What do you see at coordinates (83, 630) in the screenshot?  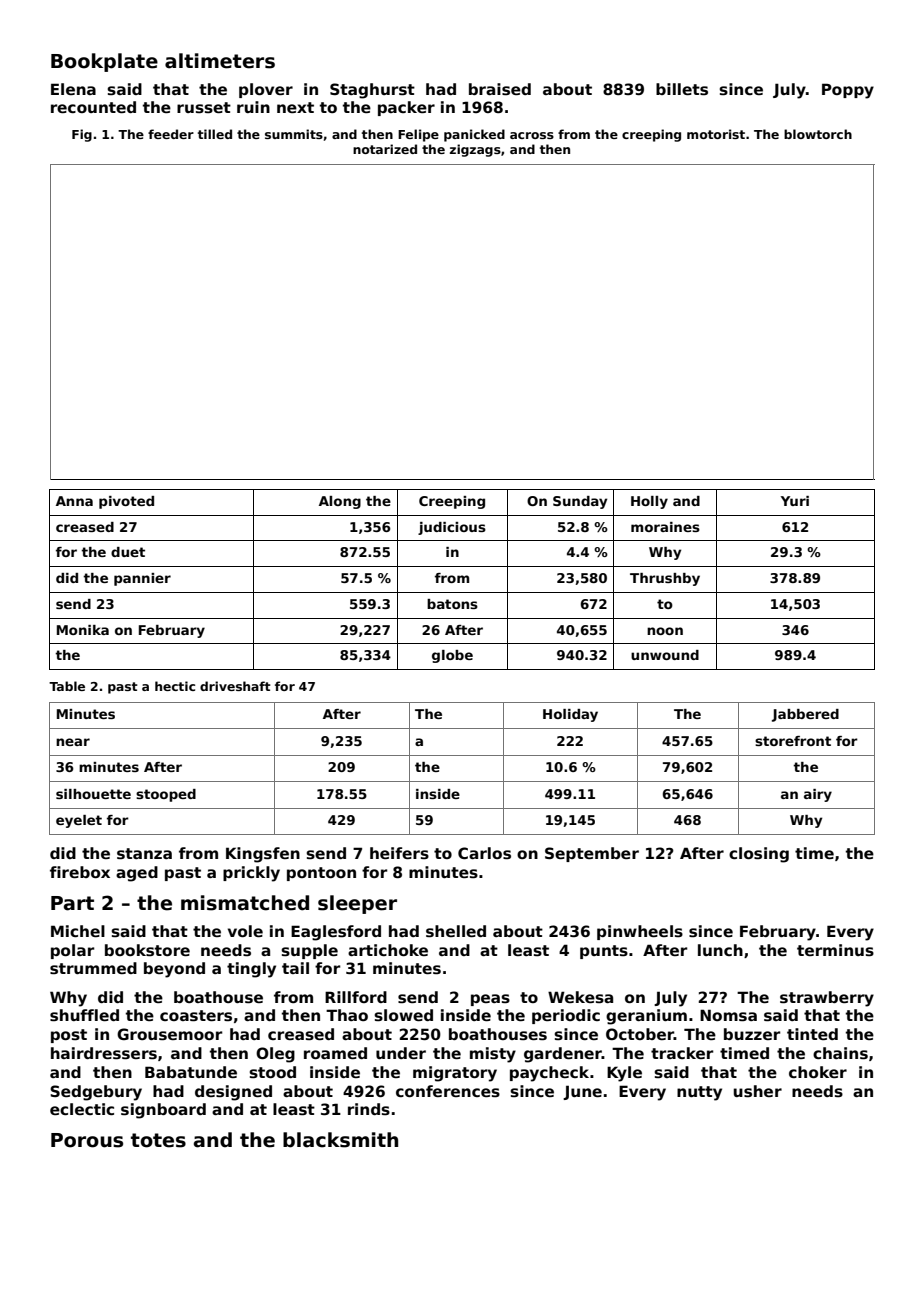 I see `Monika` at bounding box center [83, 630].
